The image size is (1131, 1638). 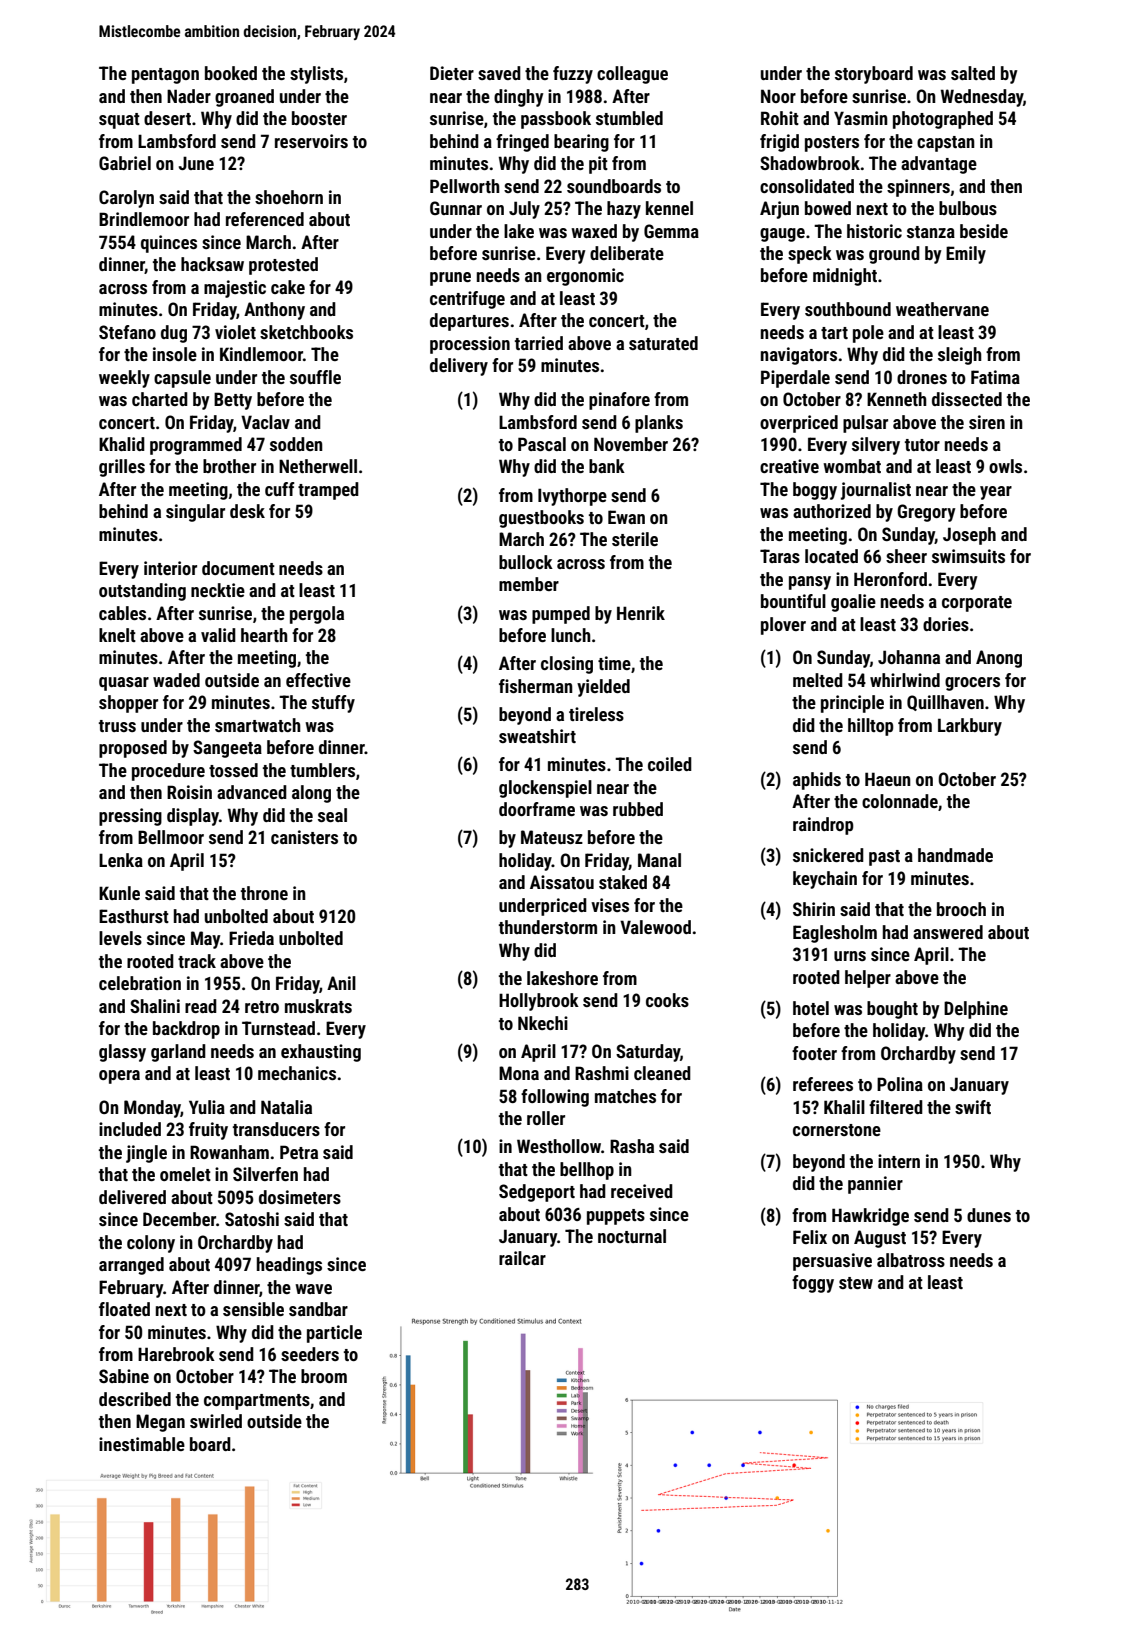 What do you see at coordinates (626, 517) in the screenshot?
I see `Ewan` at bounding box center [626, 517].
